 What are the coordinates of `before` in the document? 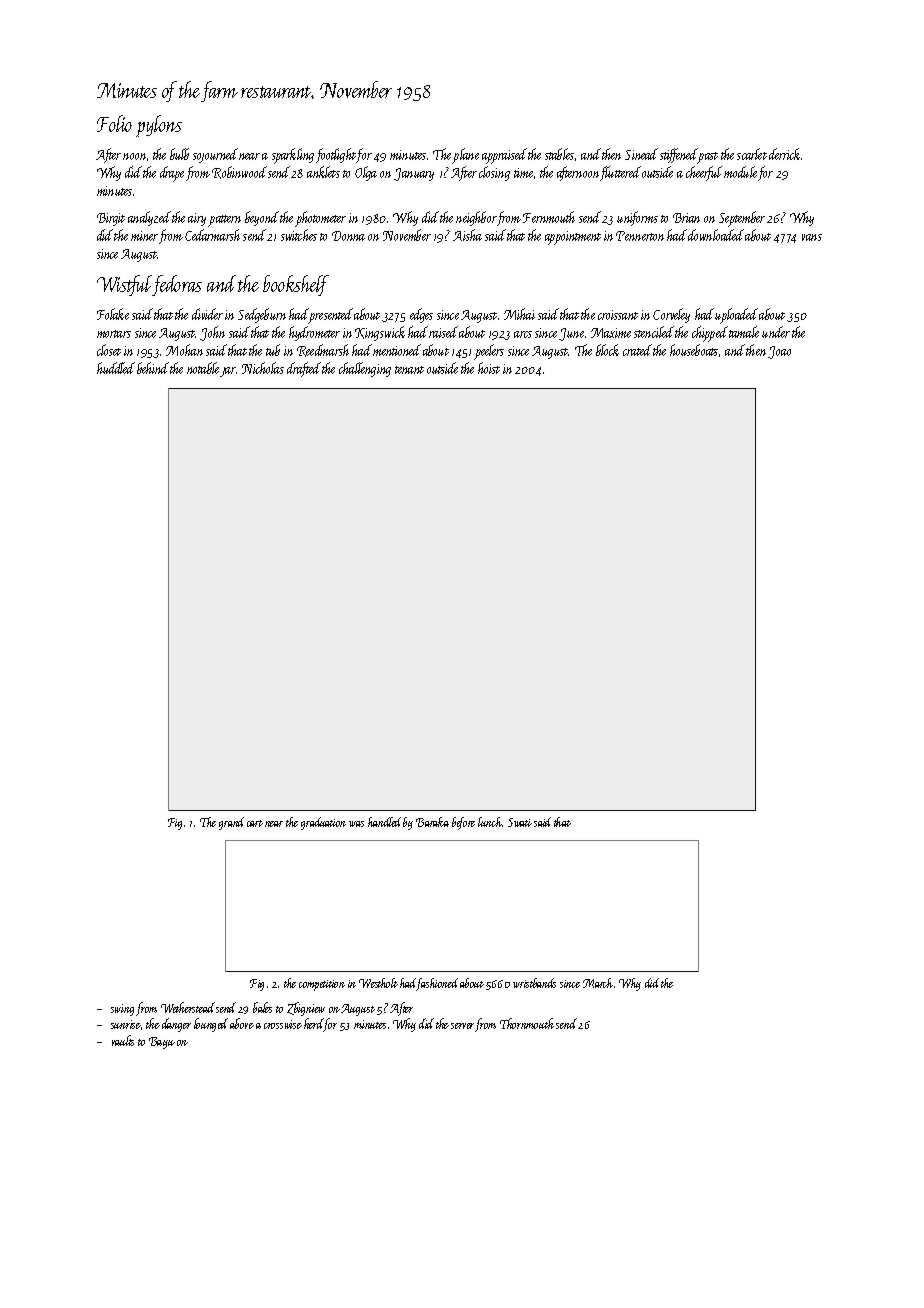 It's located at (463, 823).
